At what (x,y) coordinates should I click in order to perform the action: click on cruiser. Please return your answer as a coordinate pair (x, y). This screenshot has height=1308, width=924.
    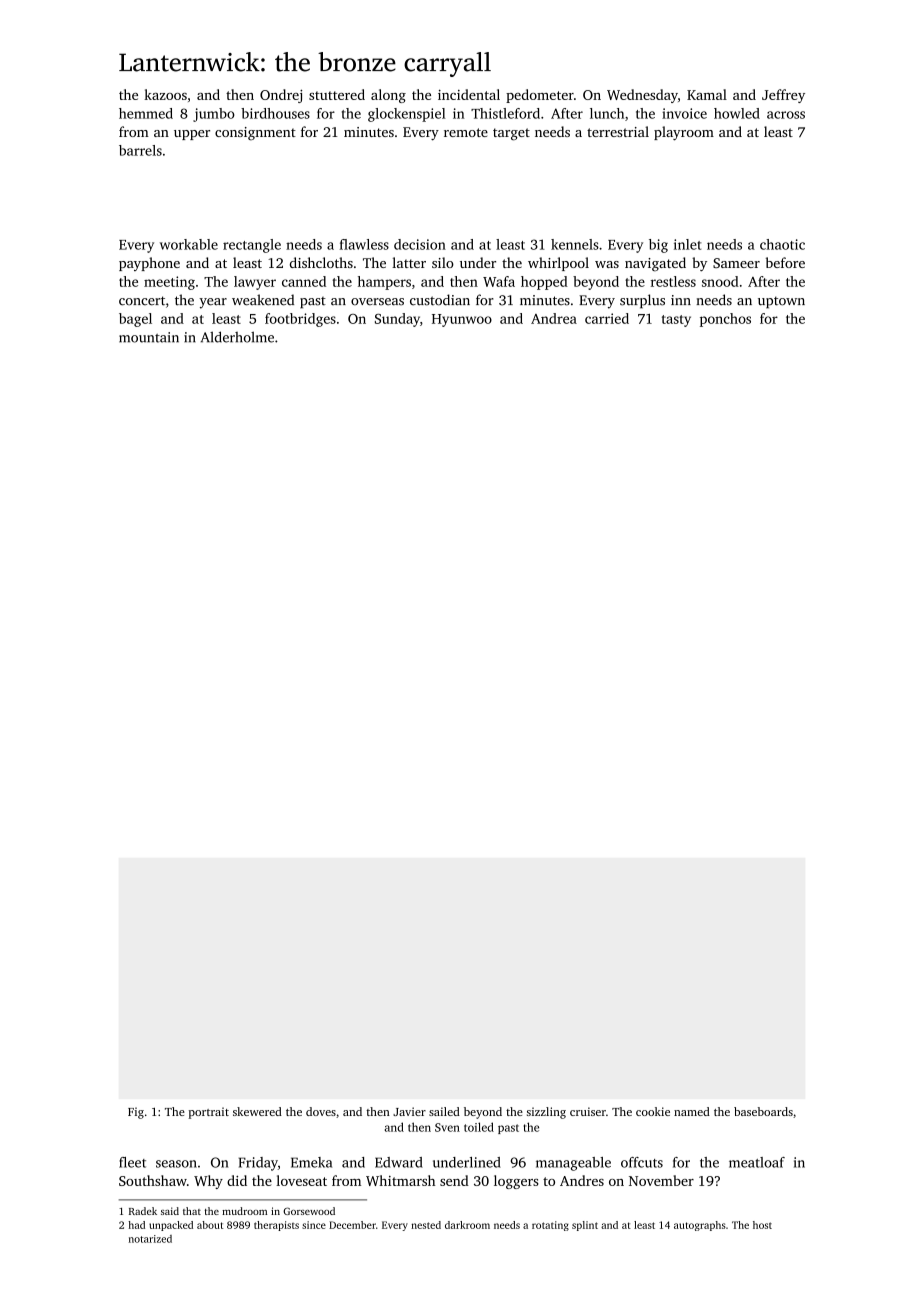
    Looking at the image, I should click on (588, 1111).
